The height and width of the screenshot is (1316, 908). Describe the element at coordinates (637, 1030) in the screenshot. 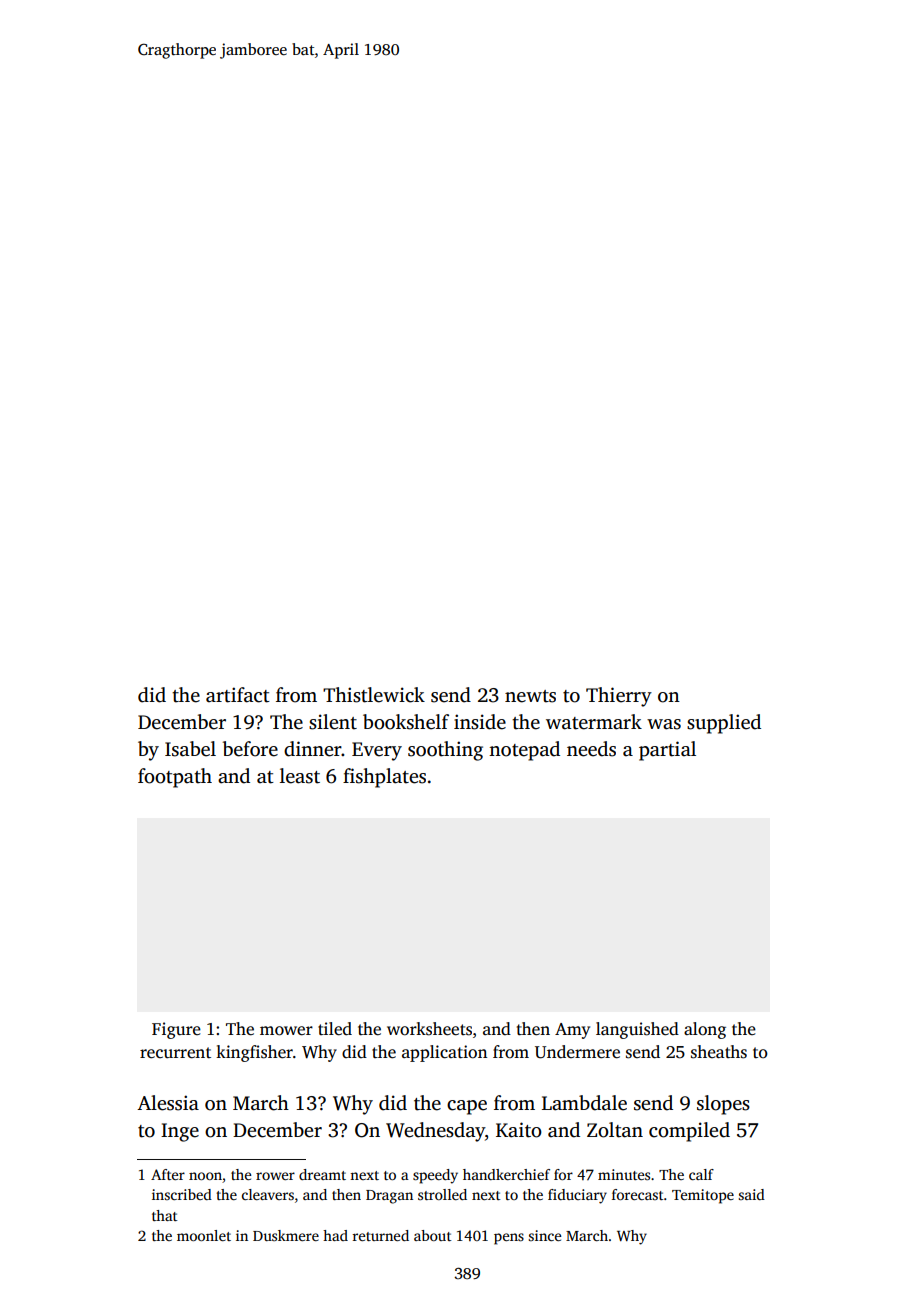

I see `languished` at that location.
